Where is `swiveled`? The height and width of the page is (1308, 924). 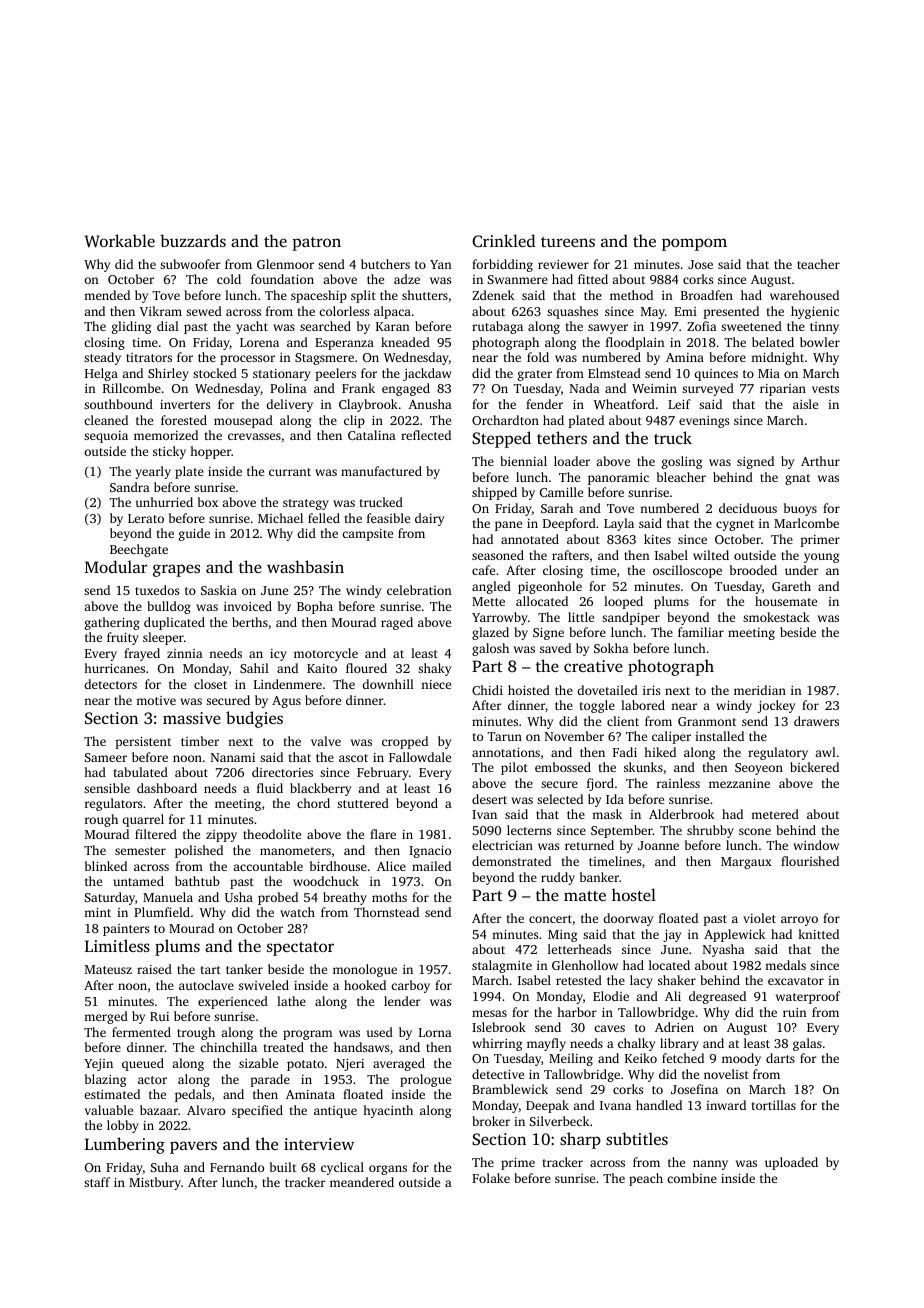 swiveled is located at coordinates (264, 985).
